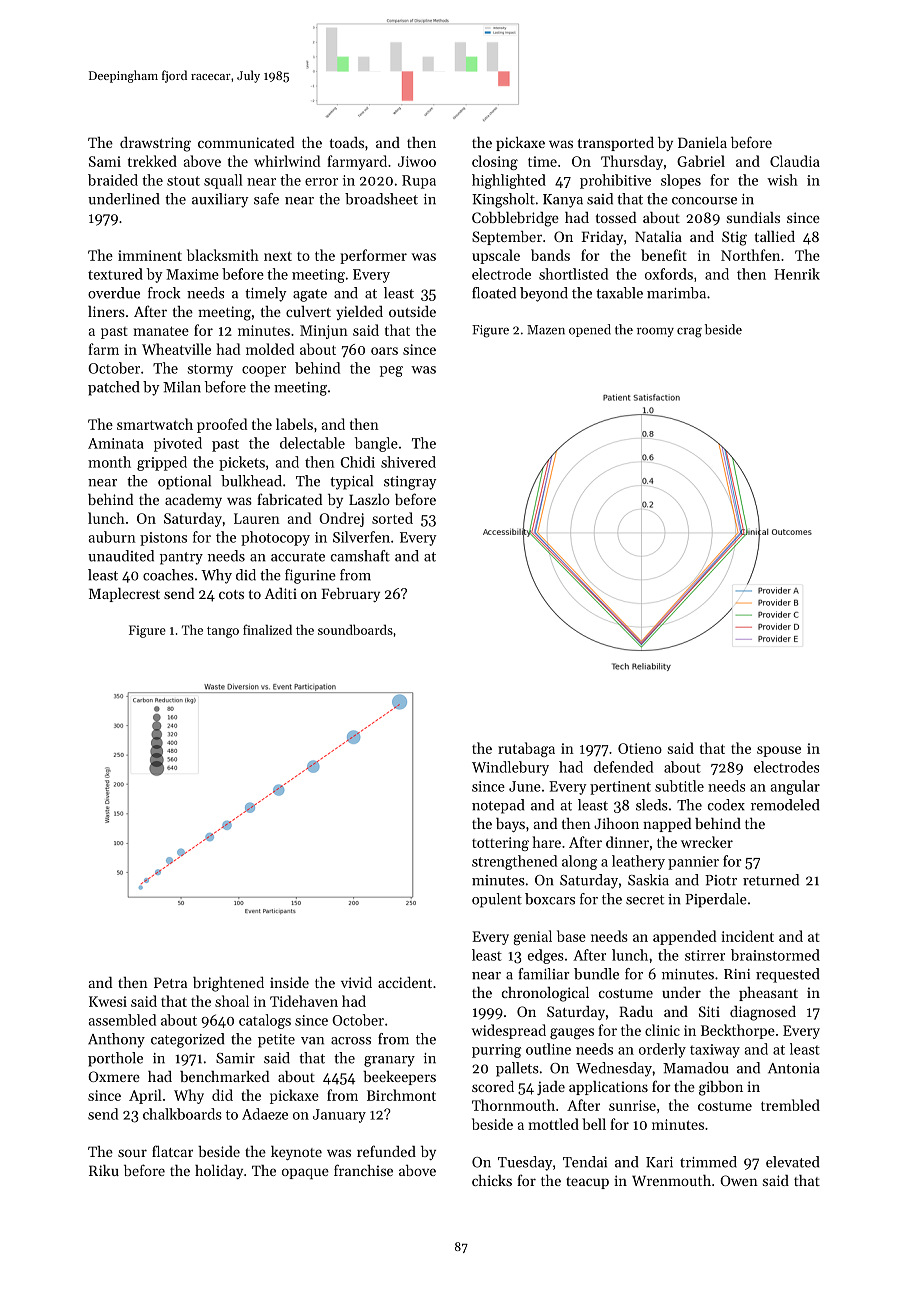 The height and width of the screenshot is (1316, 908). Describe the element at coordinates (219, 1172) in the screenshot. I see `holiday` at that location.
